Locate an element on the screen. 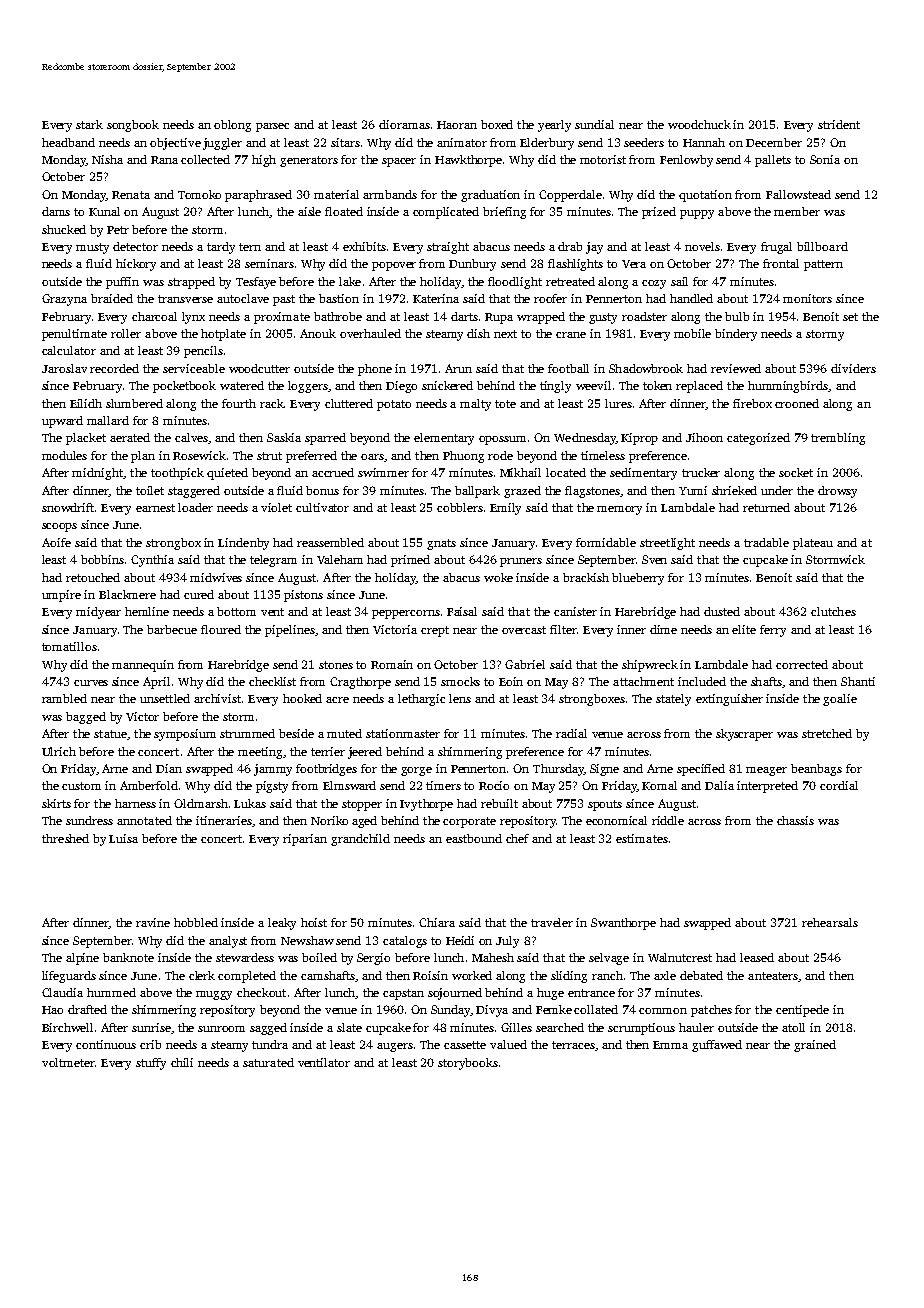 The height and width of the screenshot is (1308, 924). Hawkthorpe is located at coordinates (468, 161).
